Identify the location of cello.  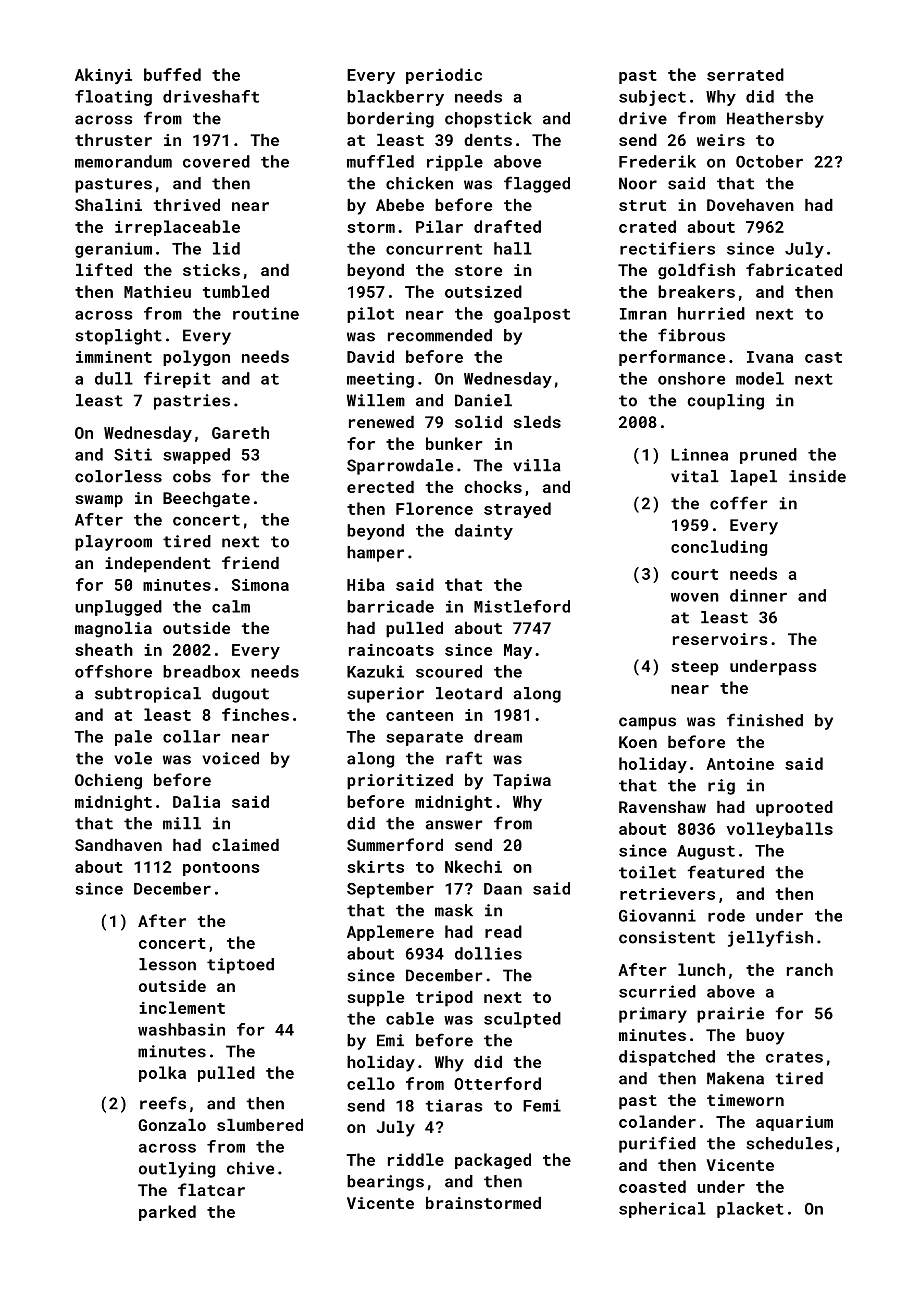
(371, 1083).
